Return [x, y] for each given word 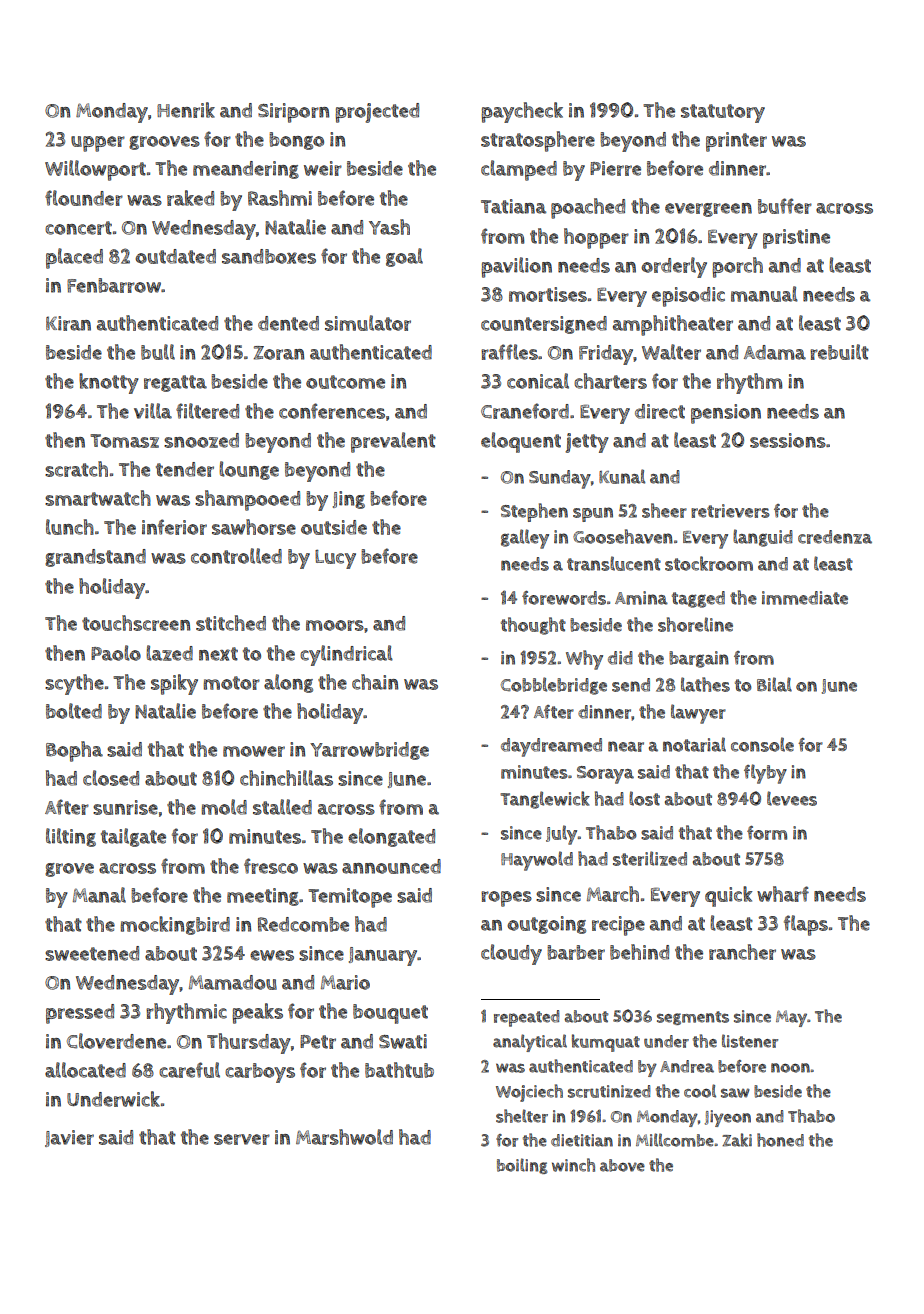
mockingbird [175, 925]
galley [525, 539]
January [383, 956]
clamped [519, 170]
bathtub [399, 1070]
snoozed [201, 440]
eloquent [521, 442]
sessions [788, 440]
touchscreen [136, 623]
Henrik [186, 110]
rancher [742, 952]
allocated [85, 1070]
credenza [835, 537]
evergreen [708, 210]
